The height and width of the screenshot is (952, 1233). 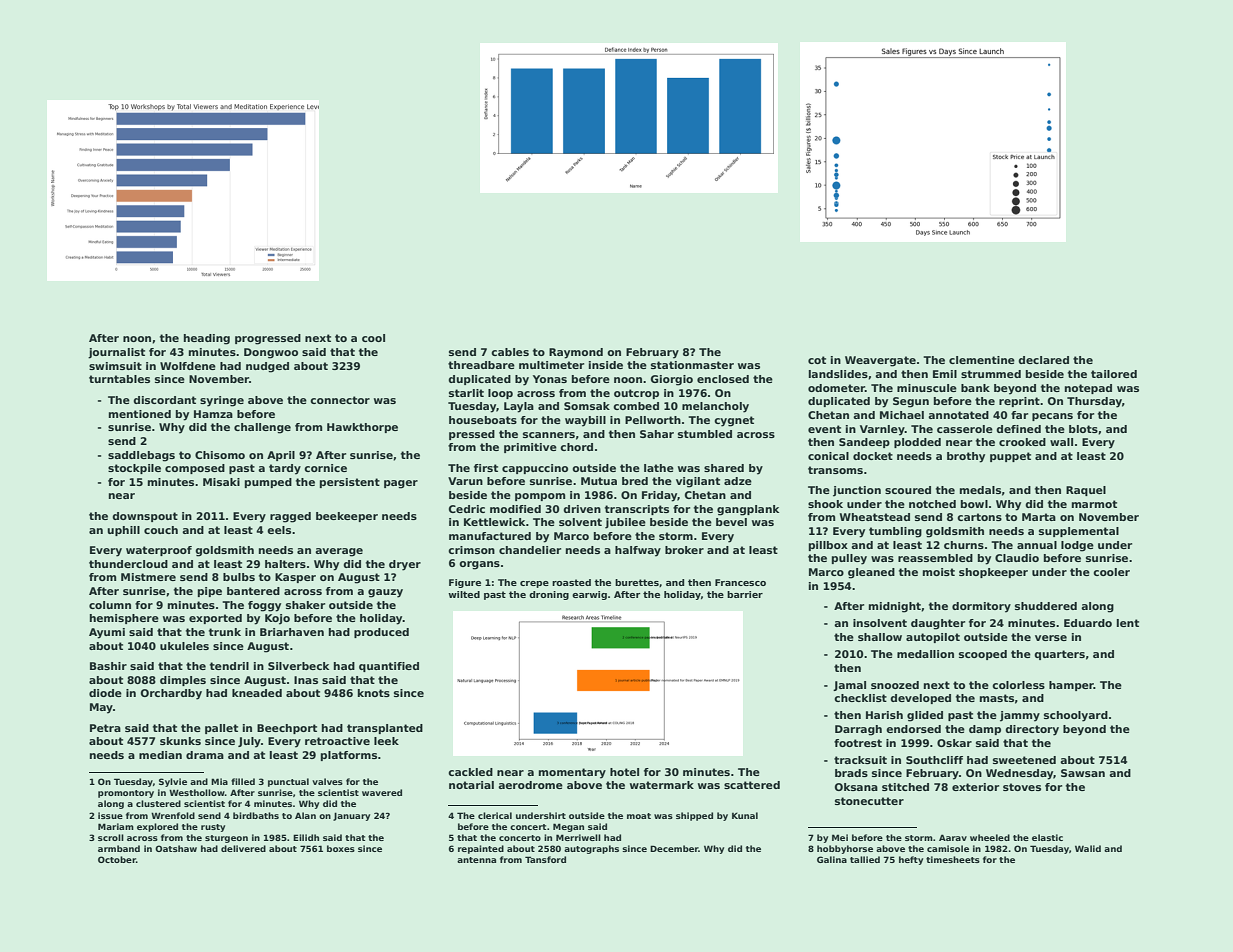 I want to click on puppet, so click(x=1010, y=457).
